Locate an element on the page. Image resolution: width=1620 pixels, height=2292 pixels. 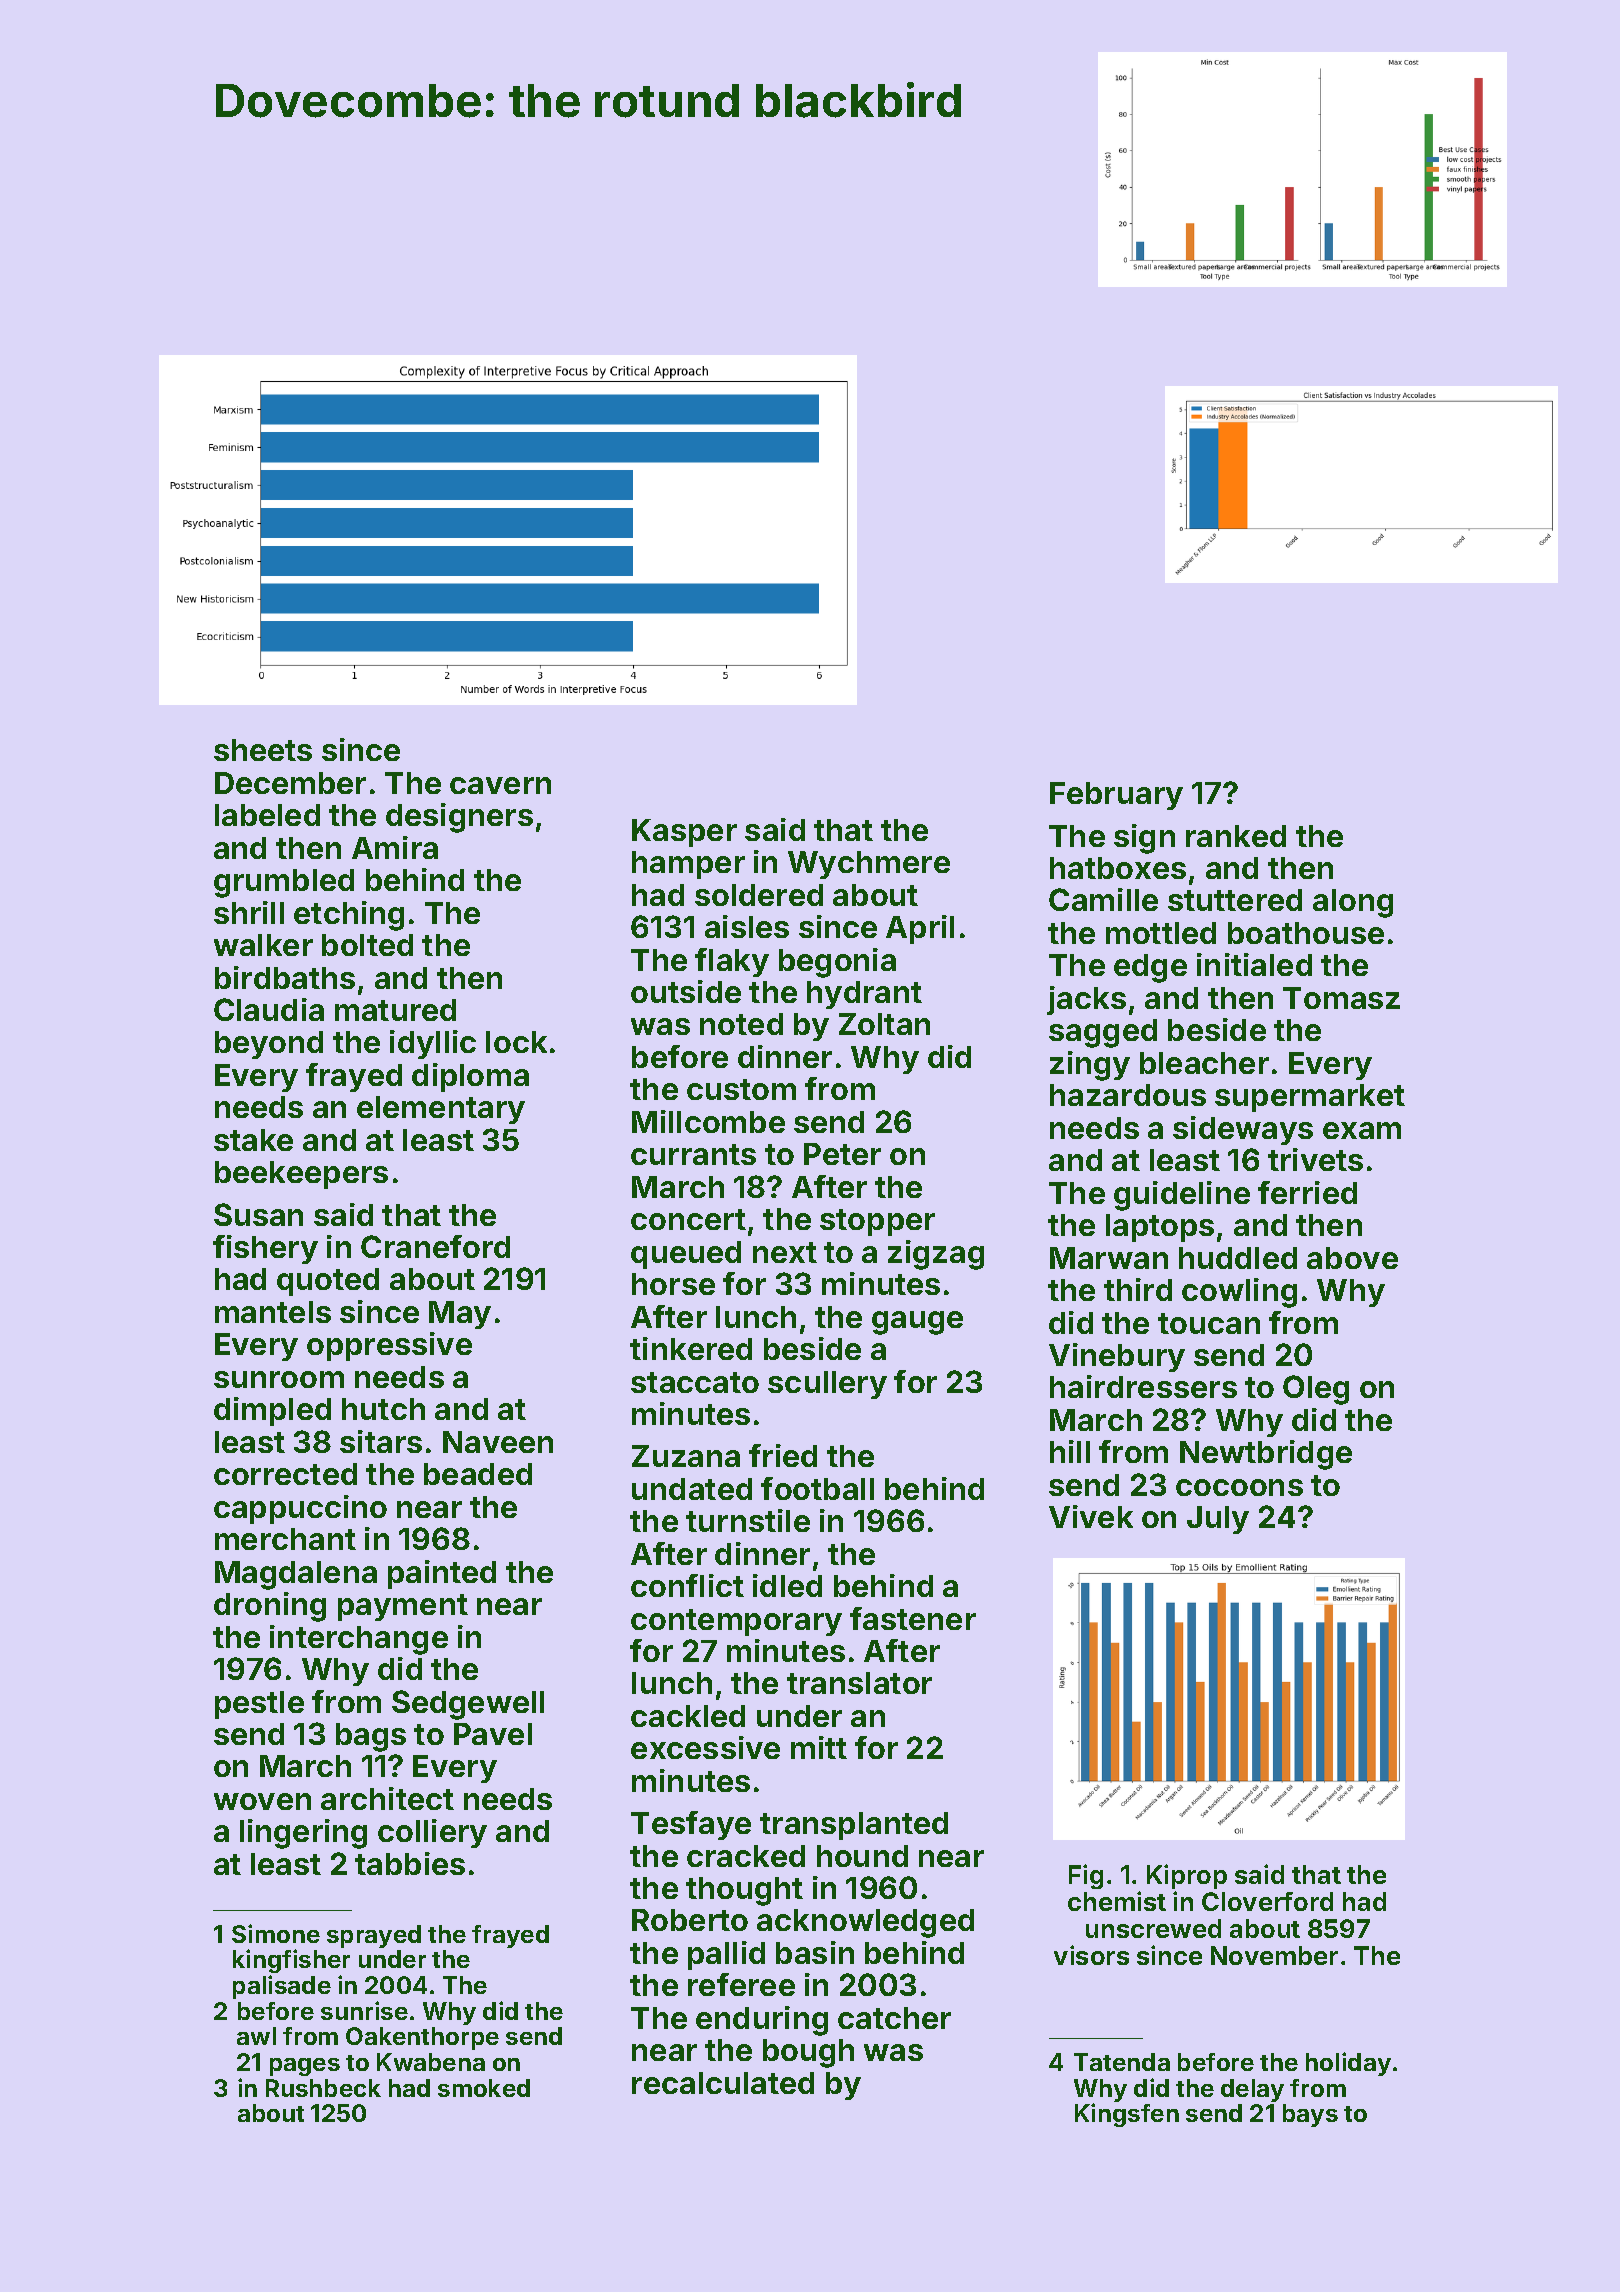
zigzag is located at coordinates (936, 1255).
